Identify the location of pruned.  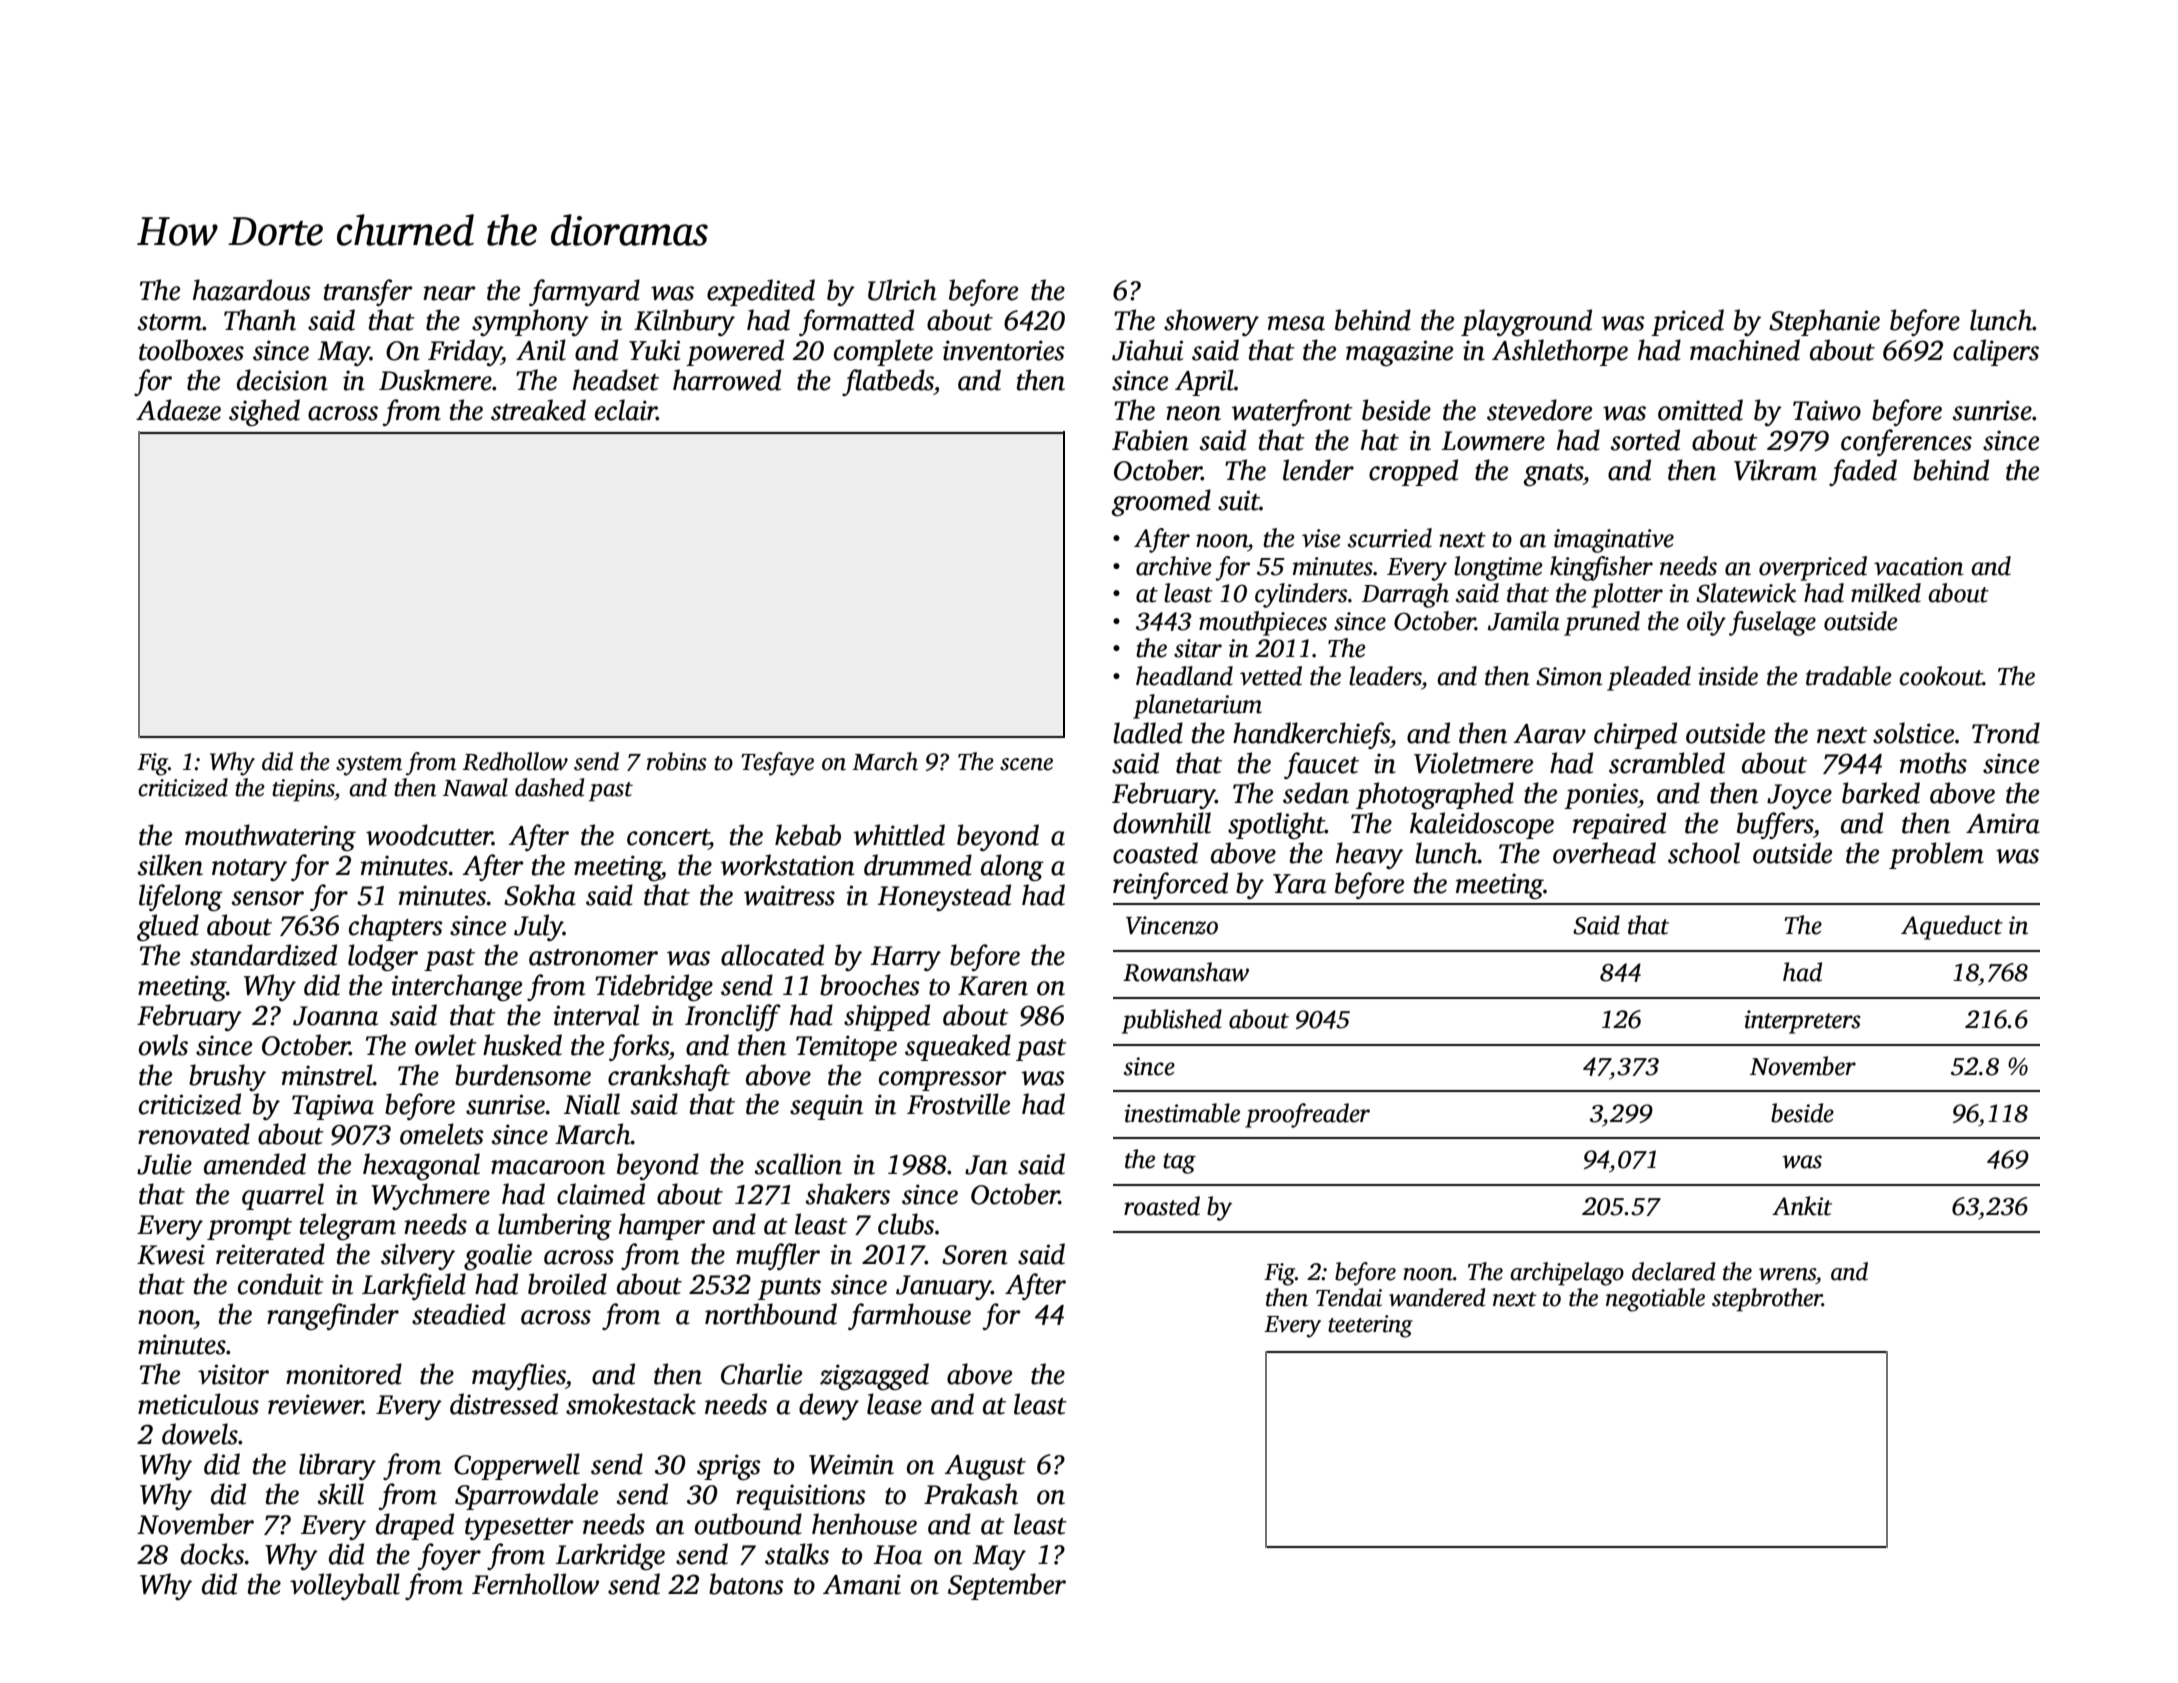
(1602, 623).
